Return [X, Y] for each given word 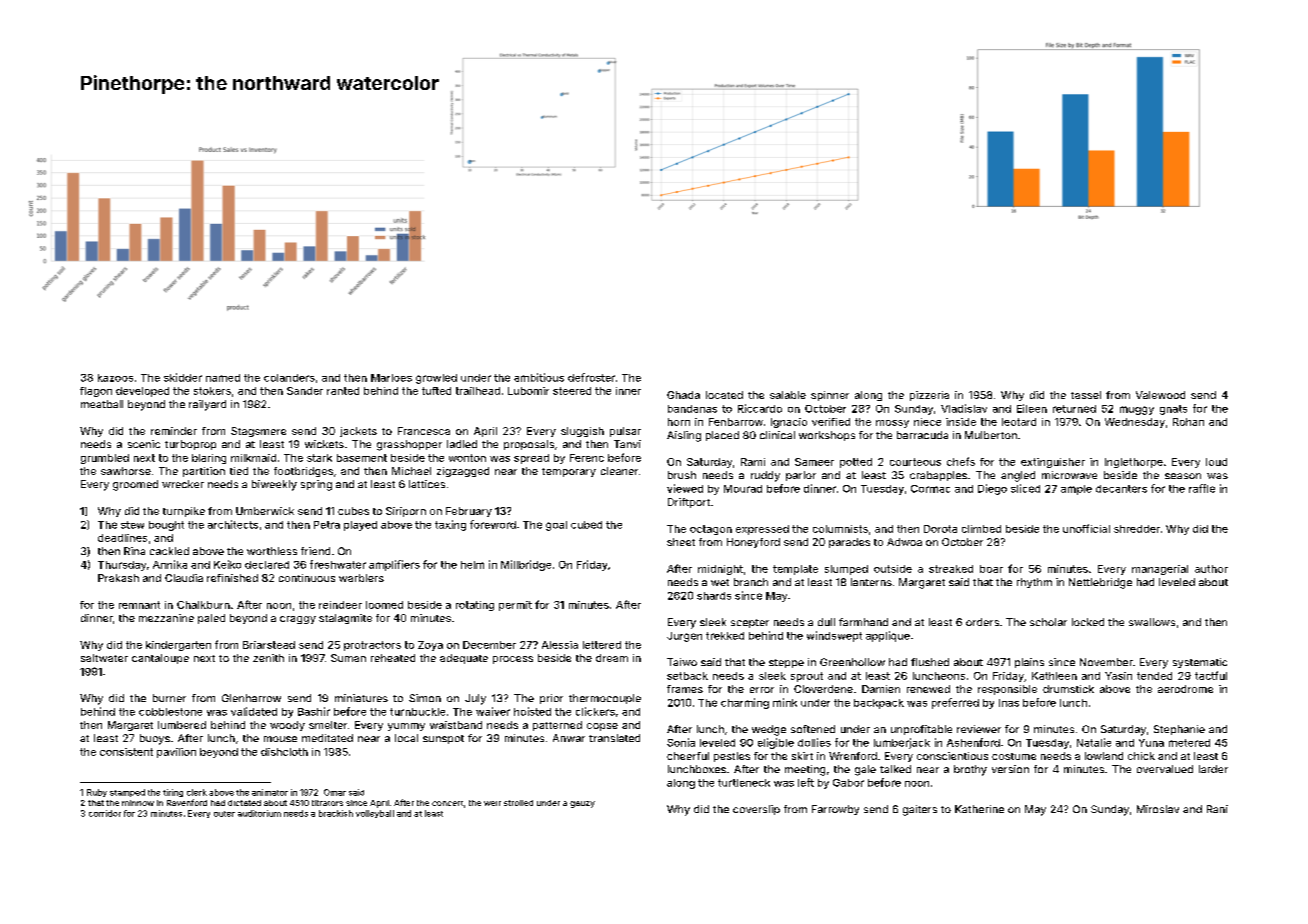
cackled [169, 551]
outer [224, 814]
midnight [720, 570]
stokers [212, 391]
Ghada [683, 395]
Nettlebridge [1100, 583]
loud [1216, 462]
